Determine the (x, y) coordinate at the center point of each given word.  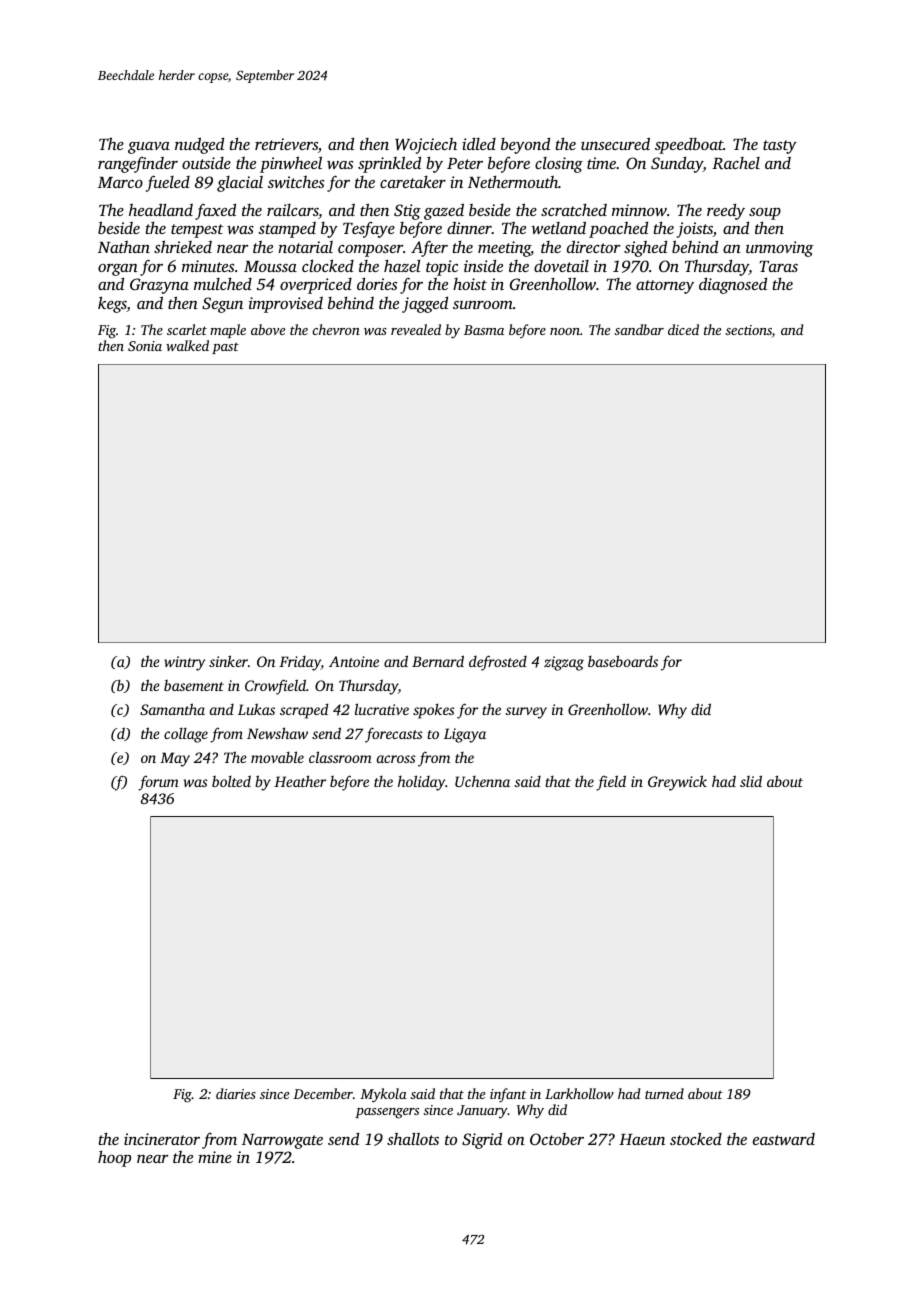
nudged (199, 145)
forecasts (394, 735)
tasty (780, 147)
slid (751, 781)
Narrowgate (282, 1141)
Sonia (145, 346)
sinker (228, 661)
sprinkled (389, 164)
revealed (416, 329)
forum (158, 783)
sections (749, 330)
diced (683, 329)
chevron (336, 329)
